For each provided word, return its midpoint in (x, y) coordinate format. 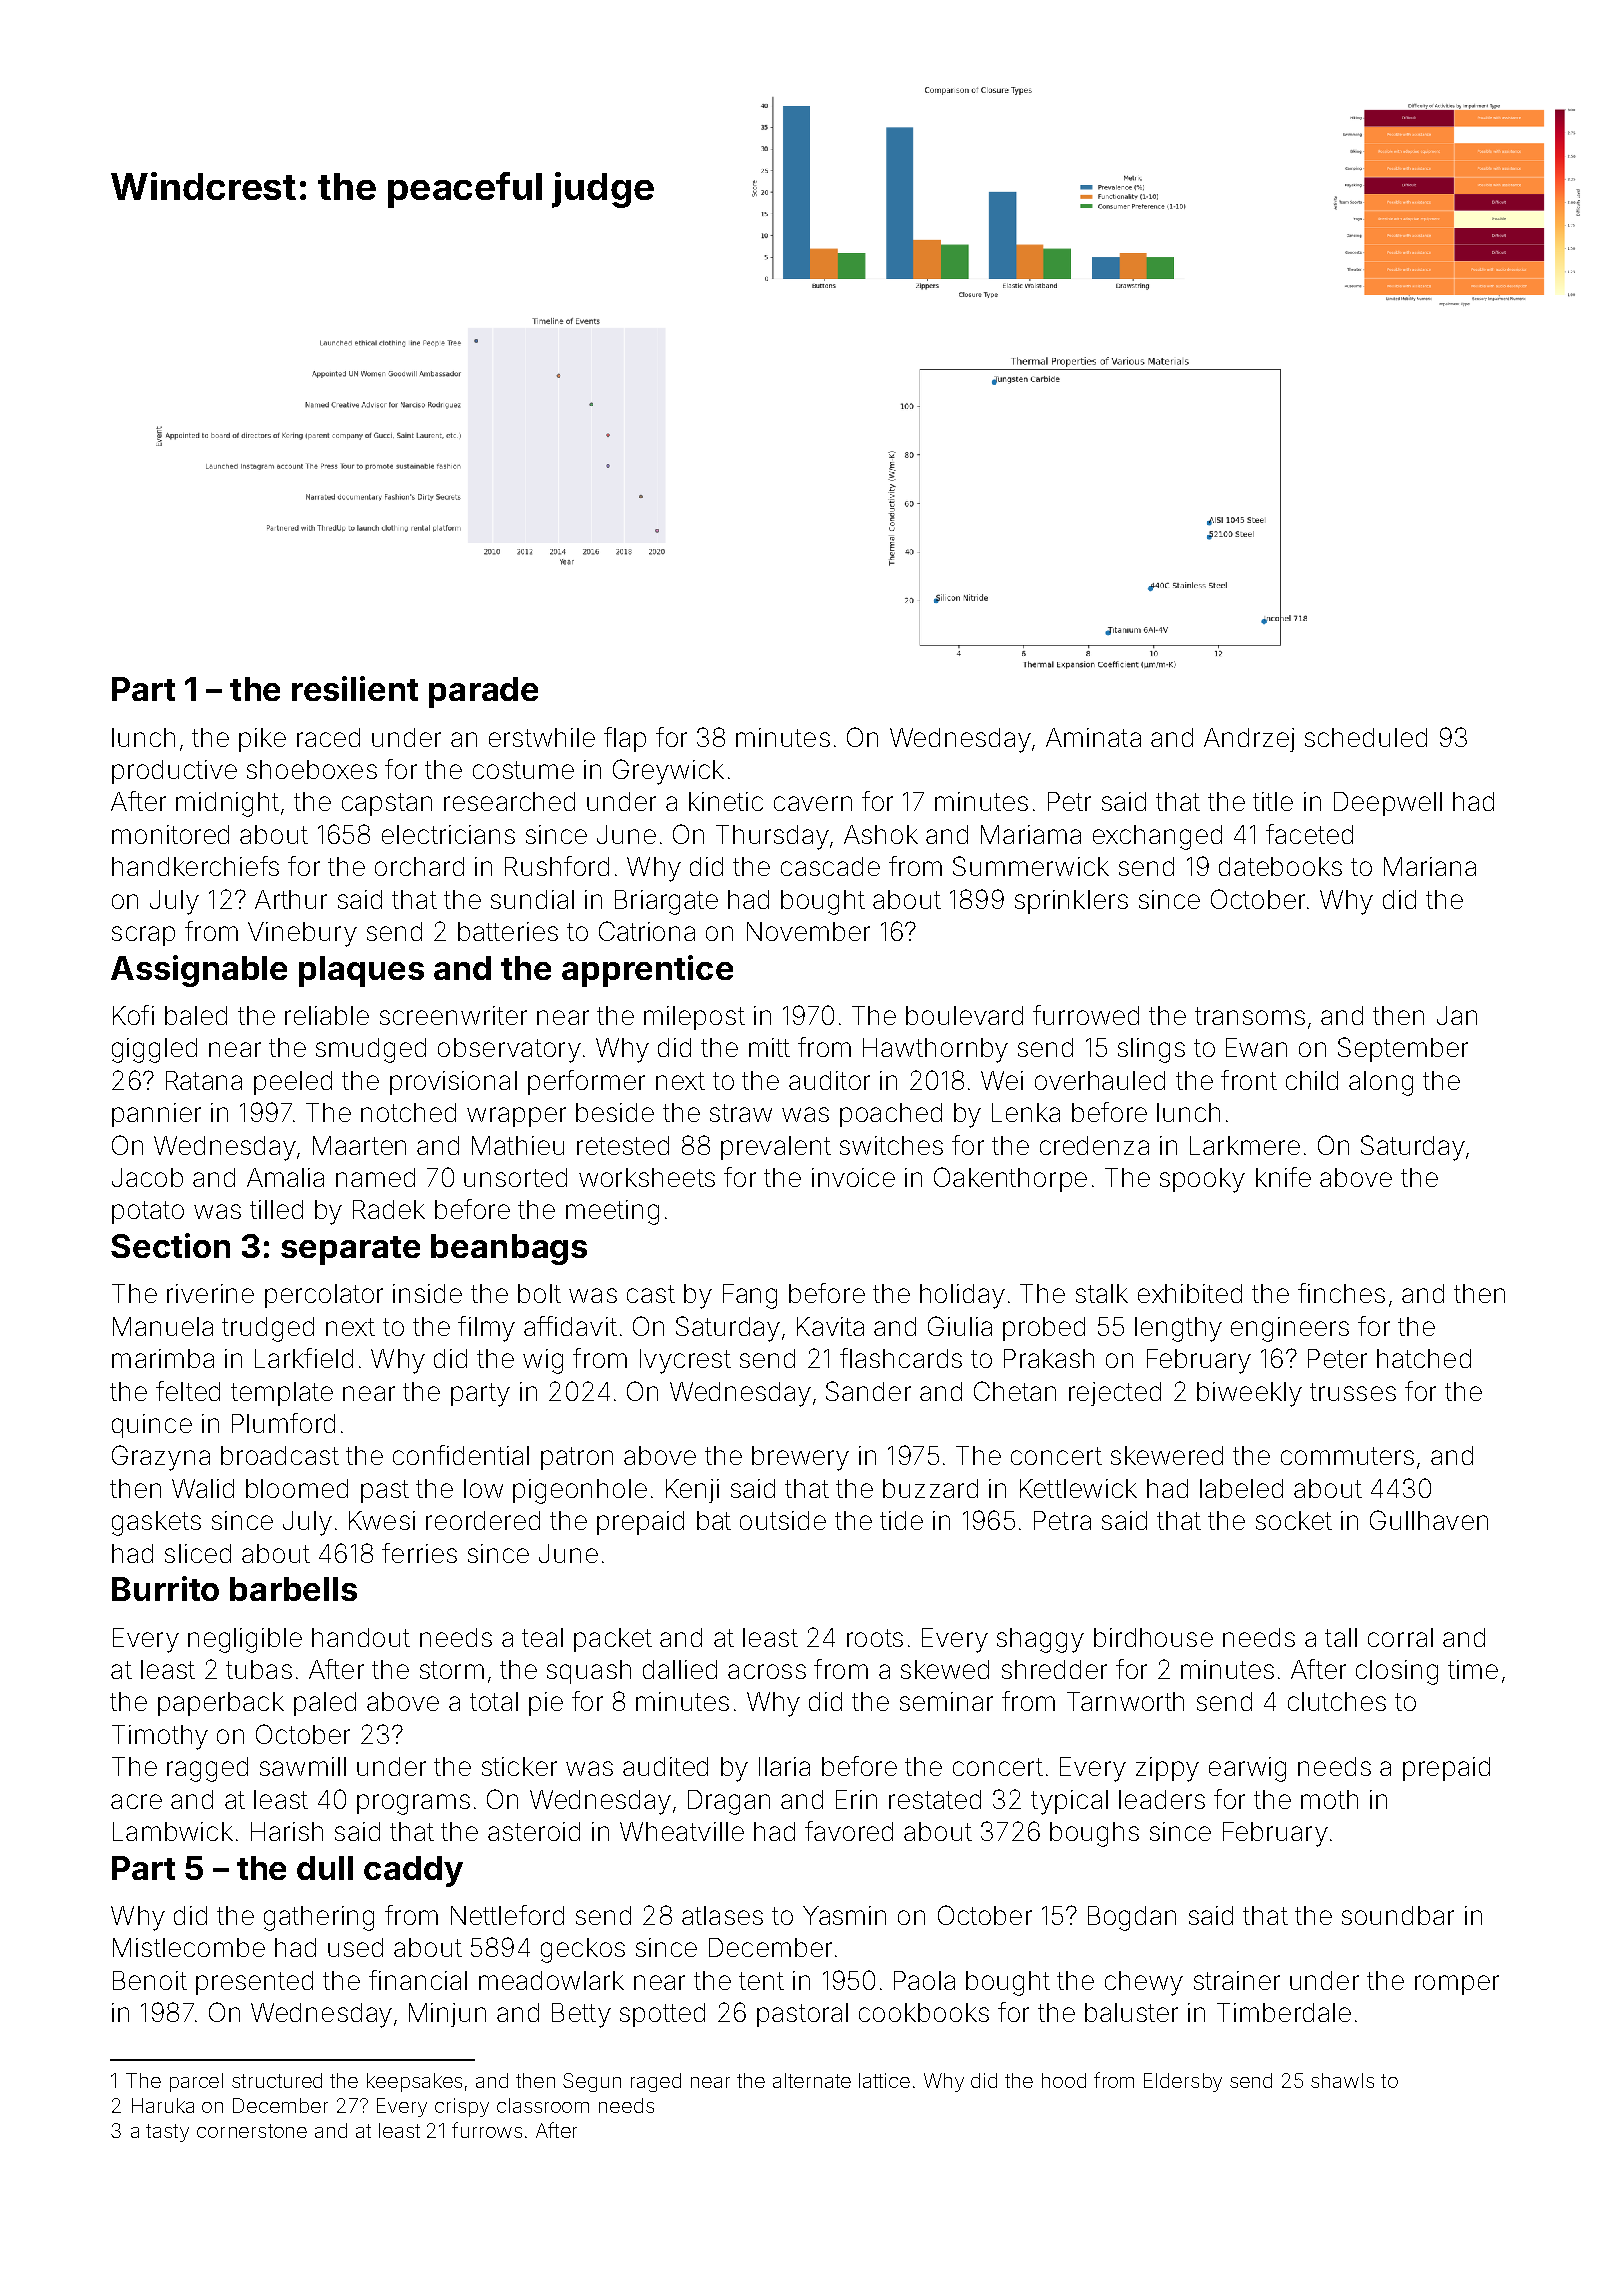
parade (483, 692)
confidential (461, 1455)
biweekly (1249, 1394)
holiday (962, 1296)
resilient (355, 688)
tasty (167, 2133)
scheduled (1366, 737)
